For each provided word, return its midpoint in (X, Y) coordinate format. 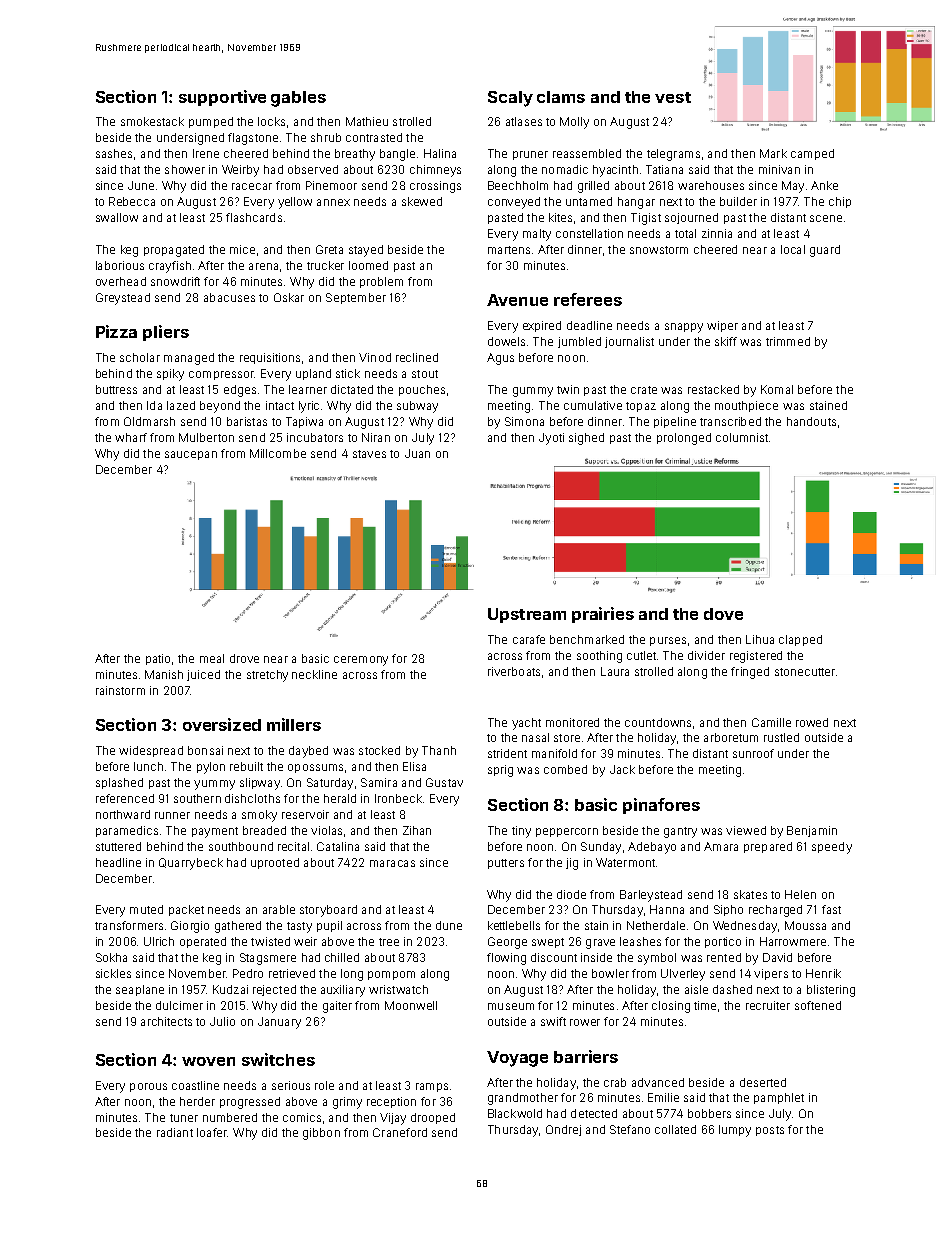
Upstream (527, 615)
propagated (174, 251)
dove (723, 614)
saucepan (191, 455)
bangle (397, 155)
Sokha (111, 957)
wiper (722, 326)
